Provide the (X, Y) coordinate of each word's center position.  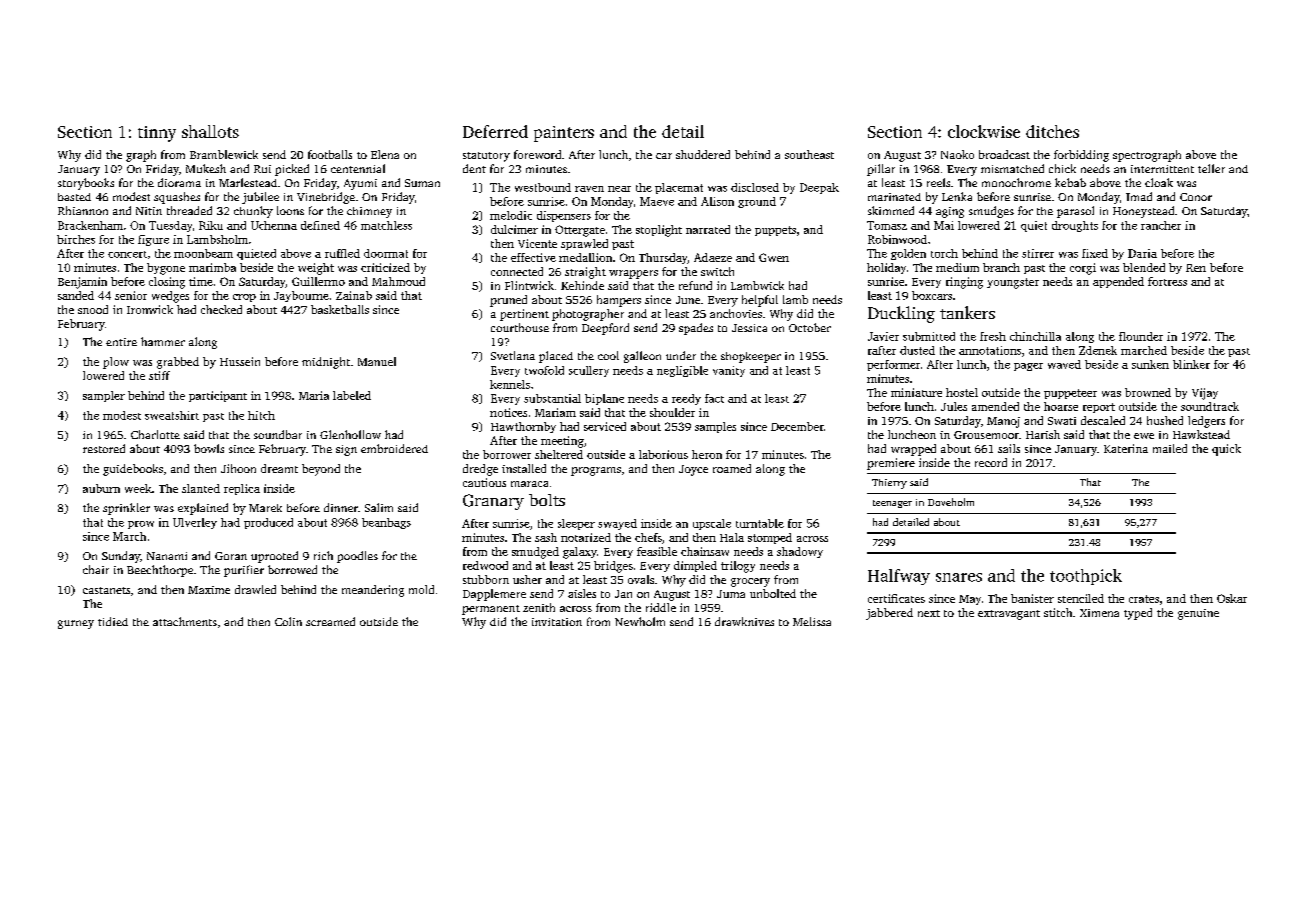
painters (564, 134)
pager (1028, 367)
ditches (1052, 131)
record (991, 462)
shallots (210, 131)
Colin (288, 621)
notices (508, 412)
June (688, 300)
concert (127, 254)
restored (104, 448)
